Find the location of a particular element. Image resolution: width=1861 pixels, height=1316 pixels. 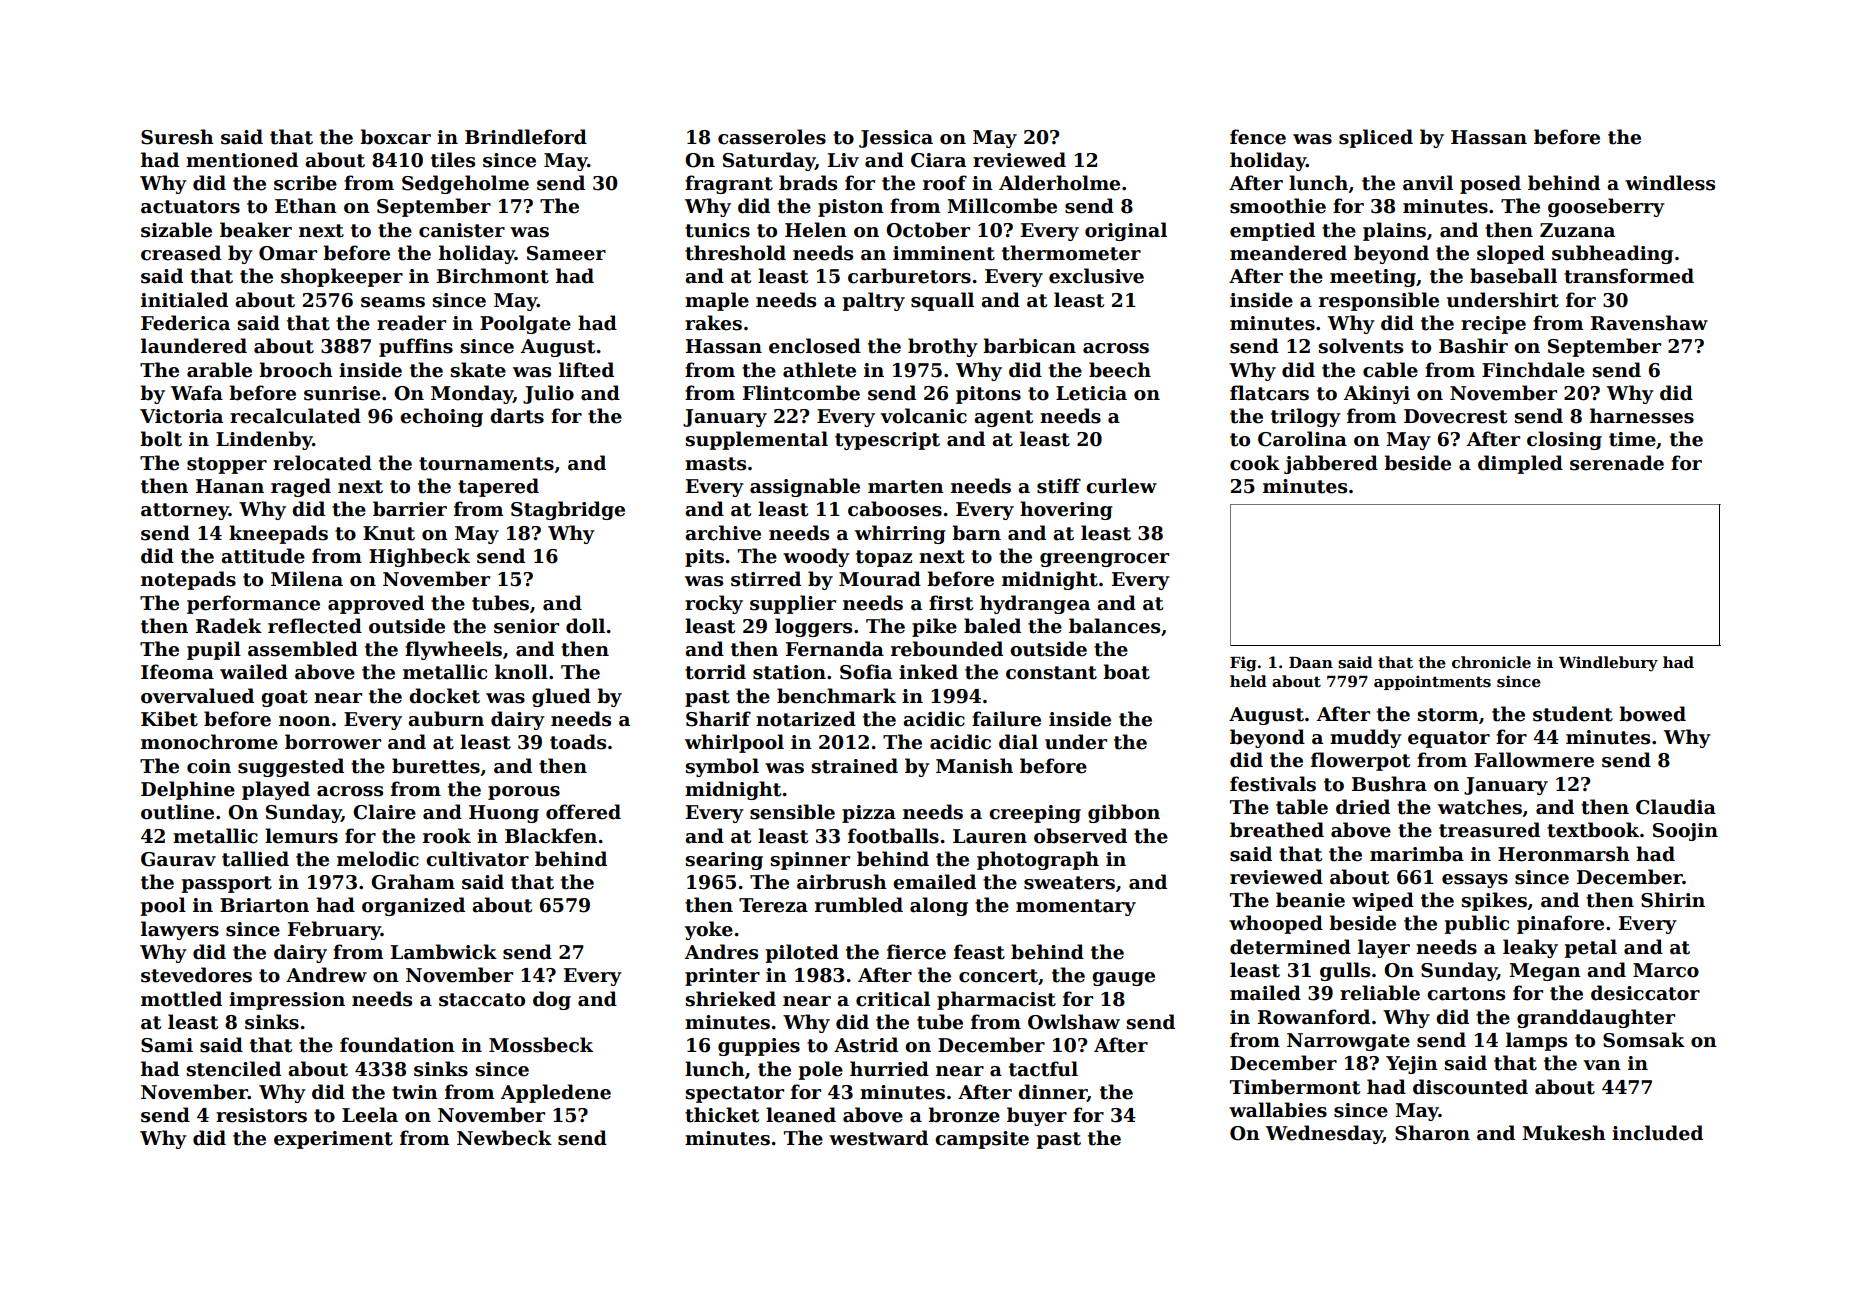

Suresh is located at coordinates (177, 137).
